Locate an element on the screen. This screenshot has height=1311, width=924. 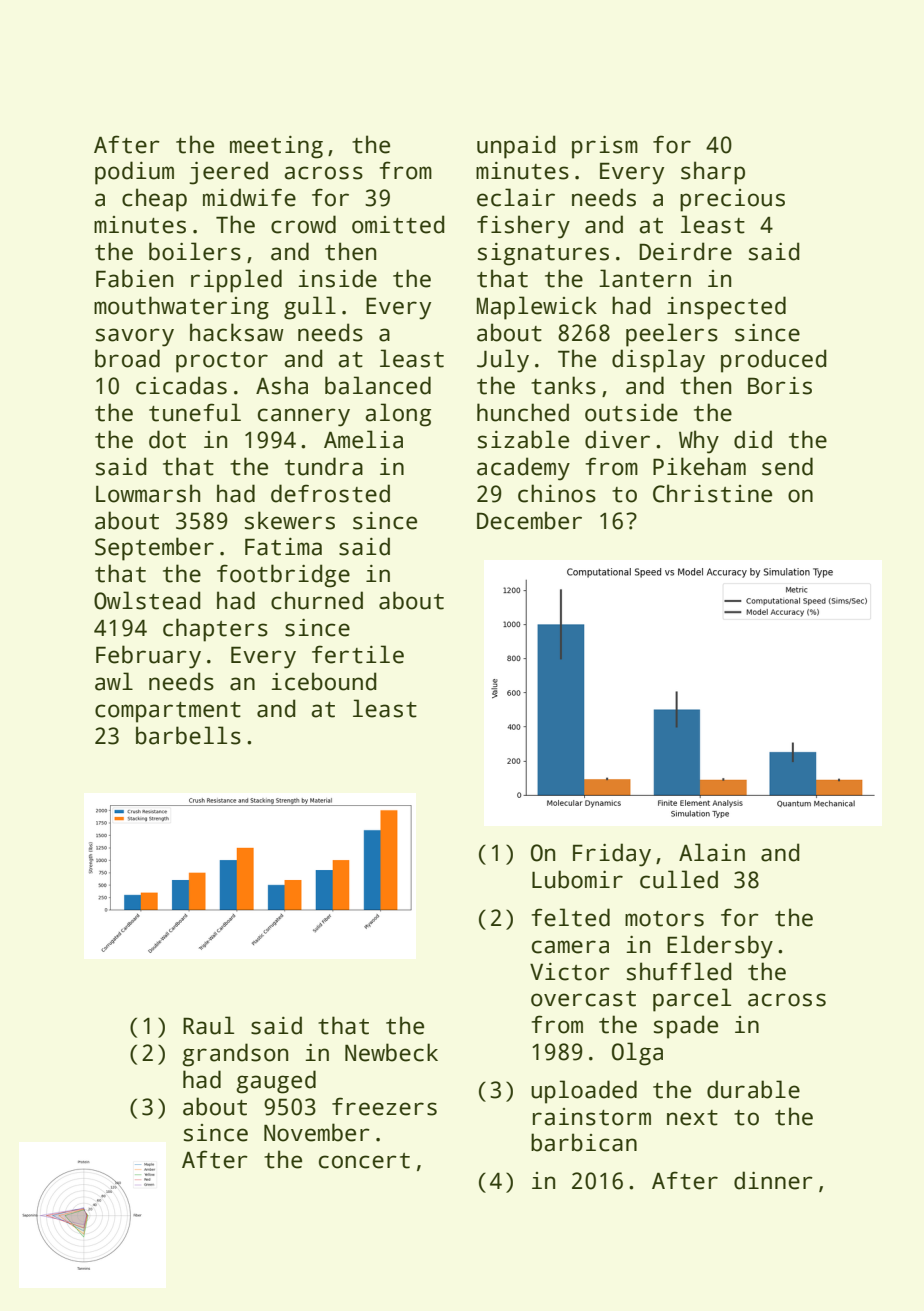
Alain is located at coordinates (712, 852).
